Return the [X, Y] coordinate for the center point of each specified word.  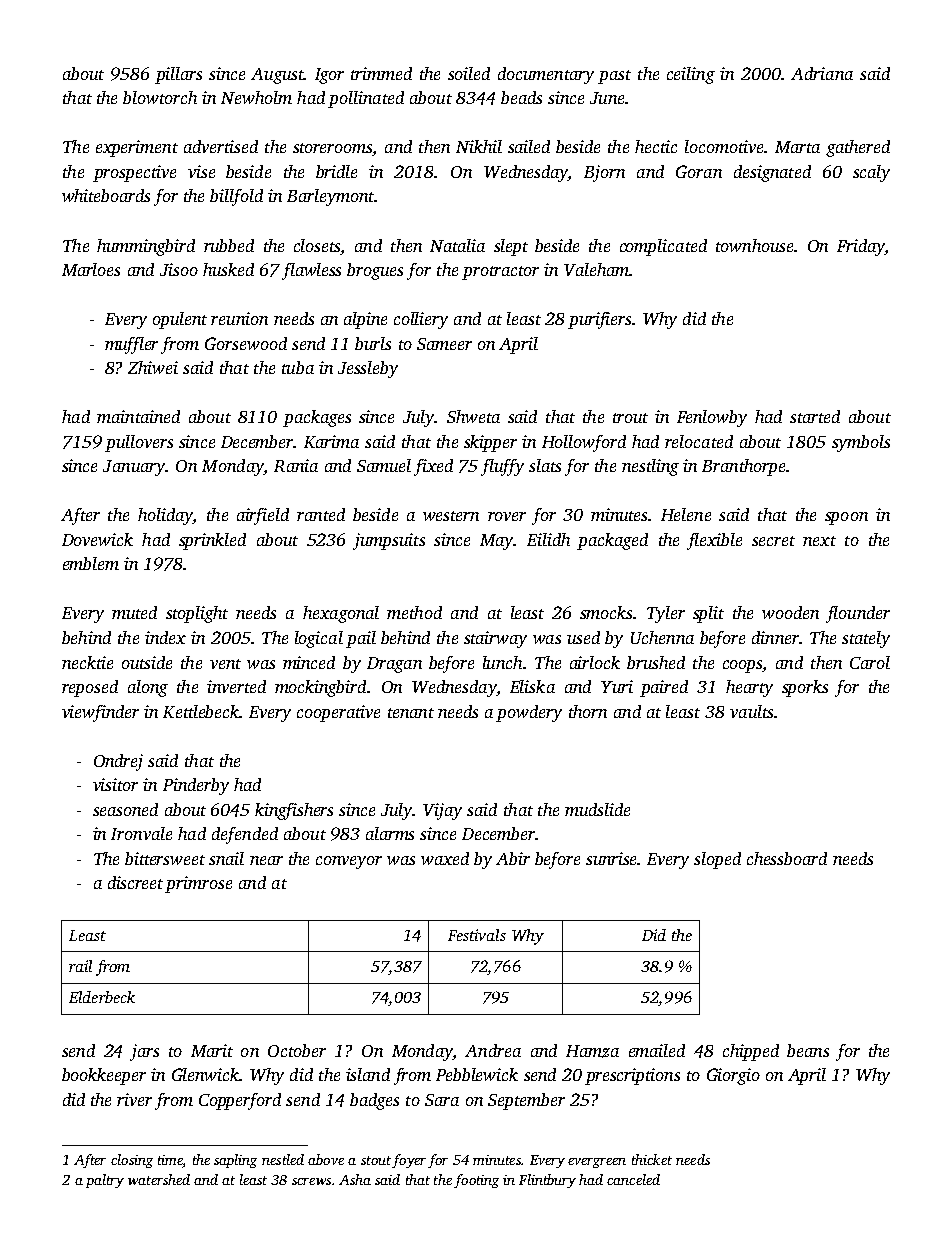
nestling [650, 467]
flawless [311, 271]
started [815, 416]
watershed [159, 1179]
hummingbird [146, 247]
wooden [790, 612]
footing [476, 1181]
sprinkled [212, 541]
